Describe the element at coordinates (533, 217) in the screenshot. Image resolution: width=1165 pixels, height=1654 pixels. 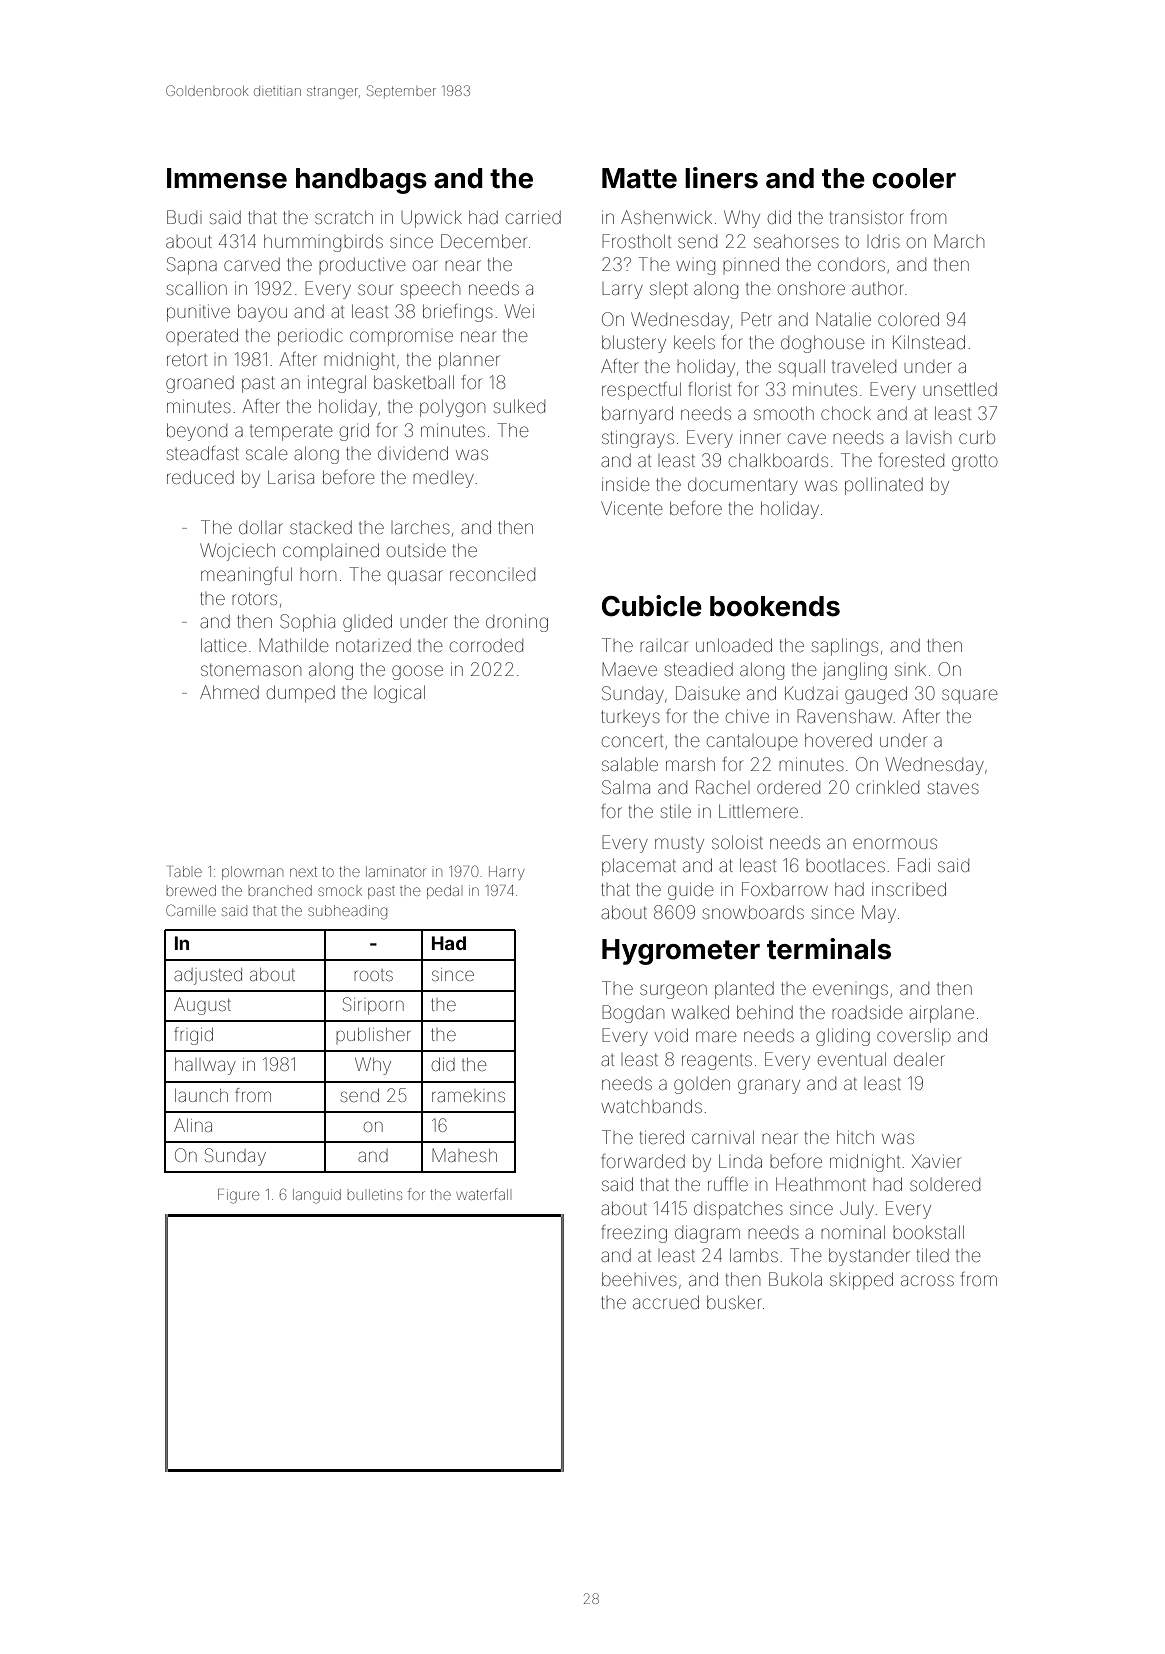
I see `carried` at that location.
